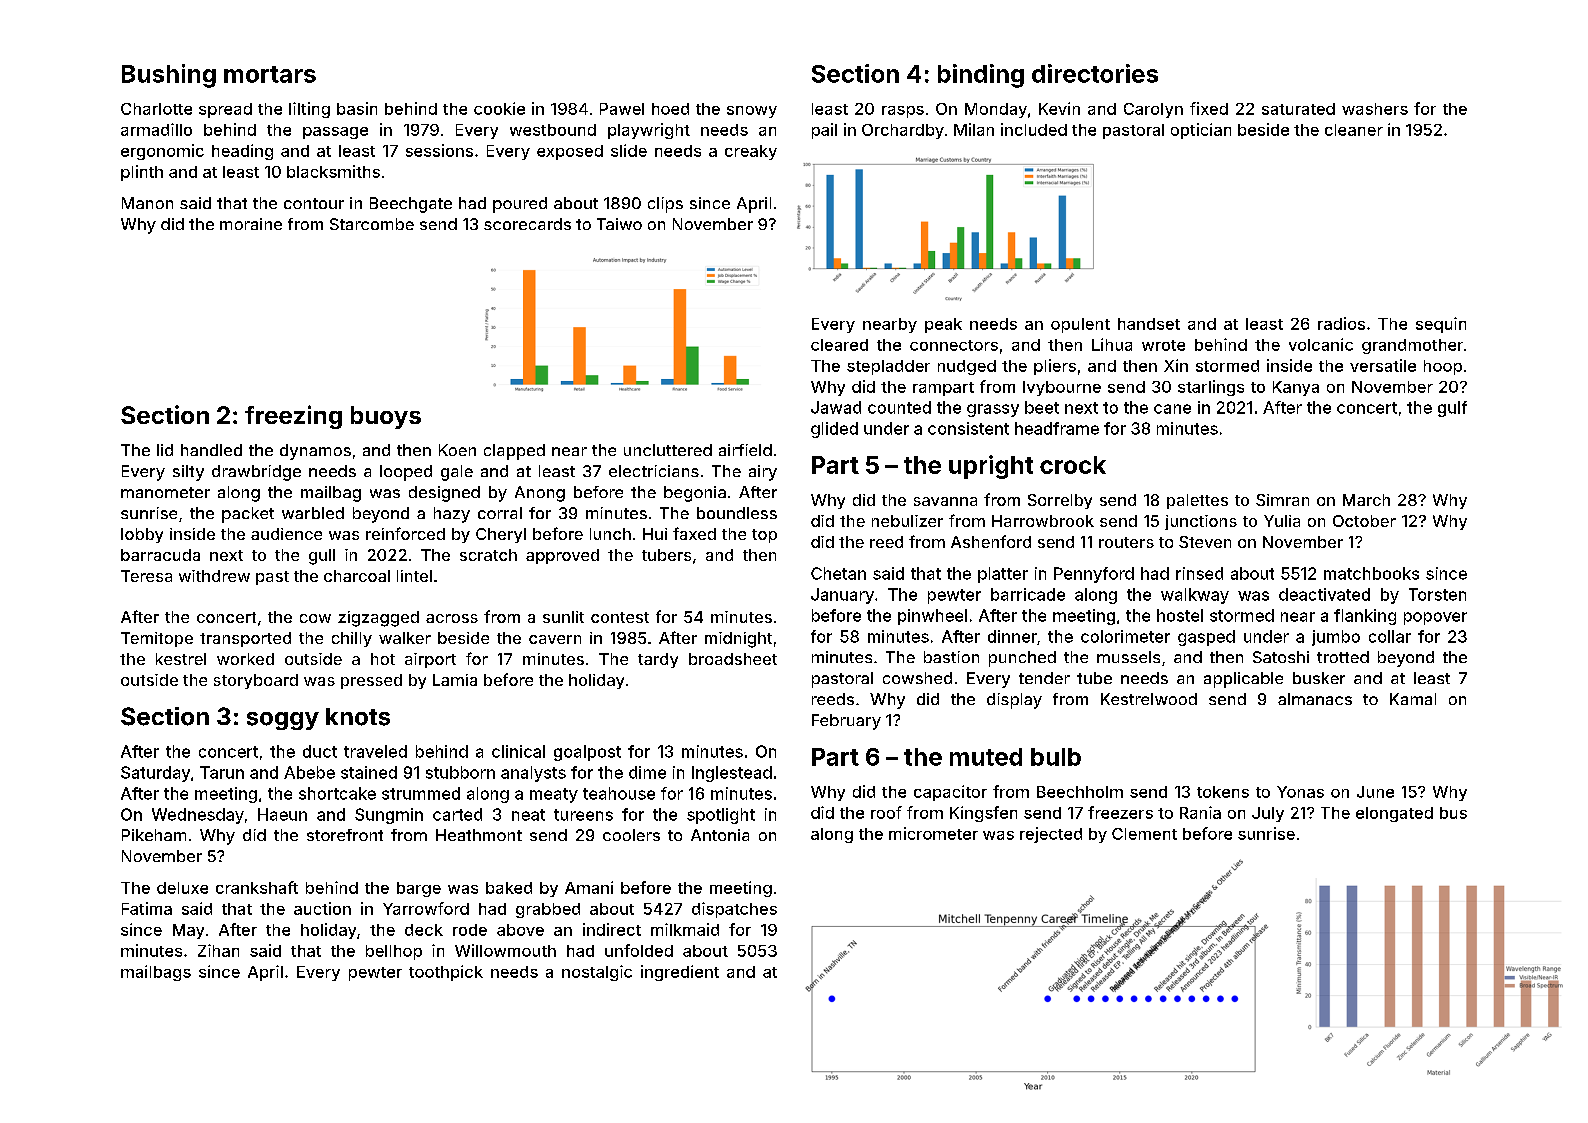  I want to click on mortars, so click(270, 74).
